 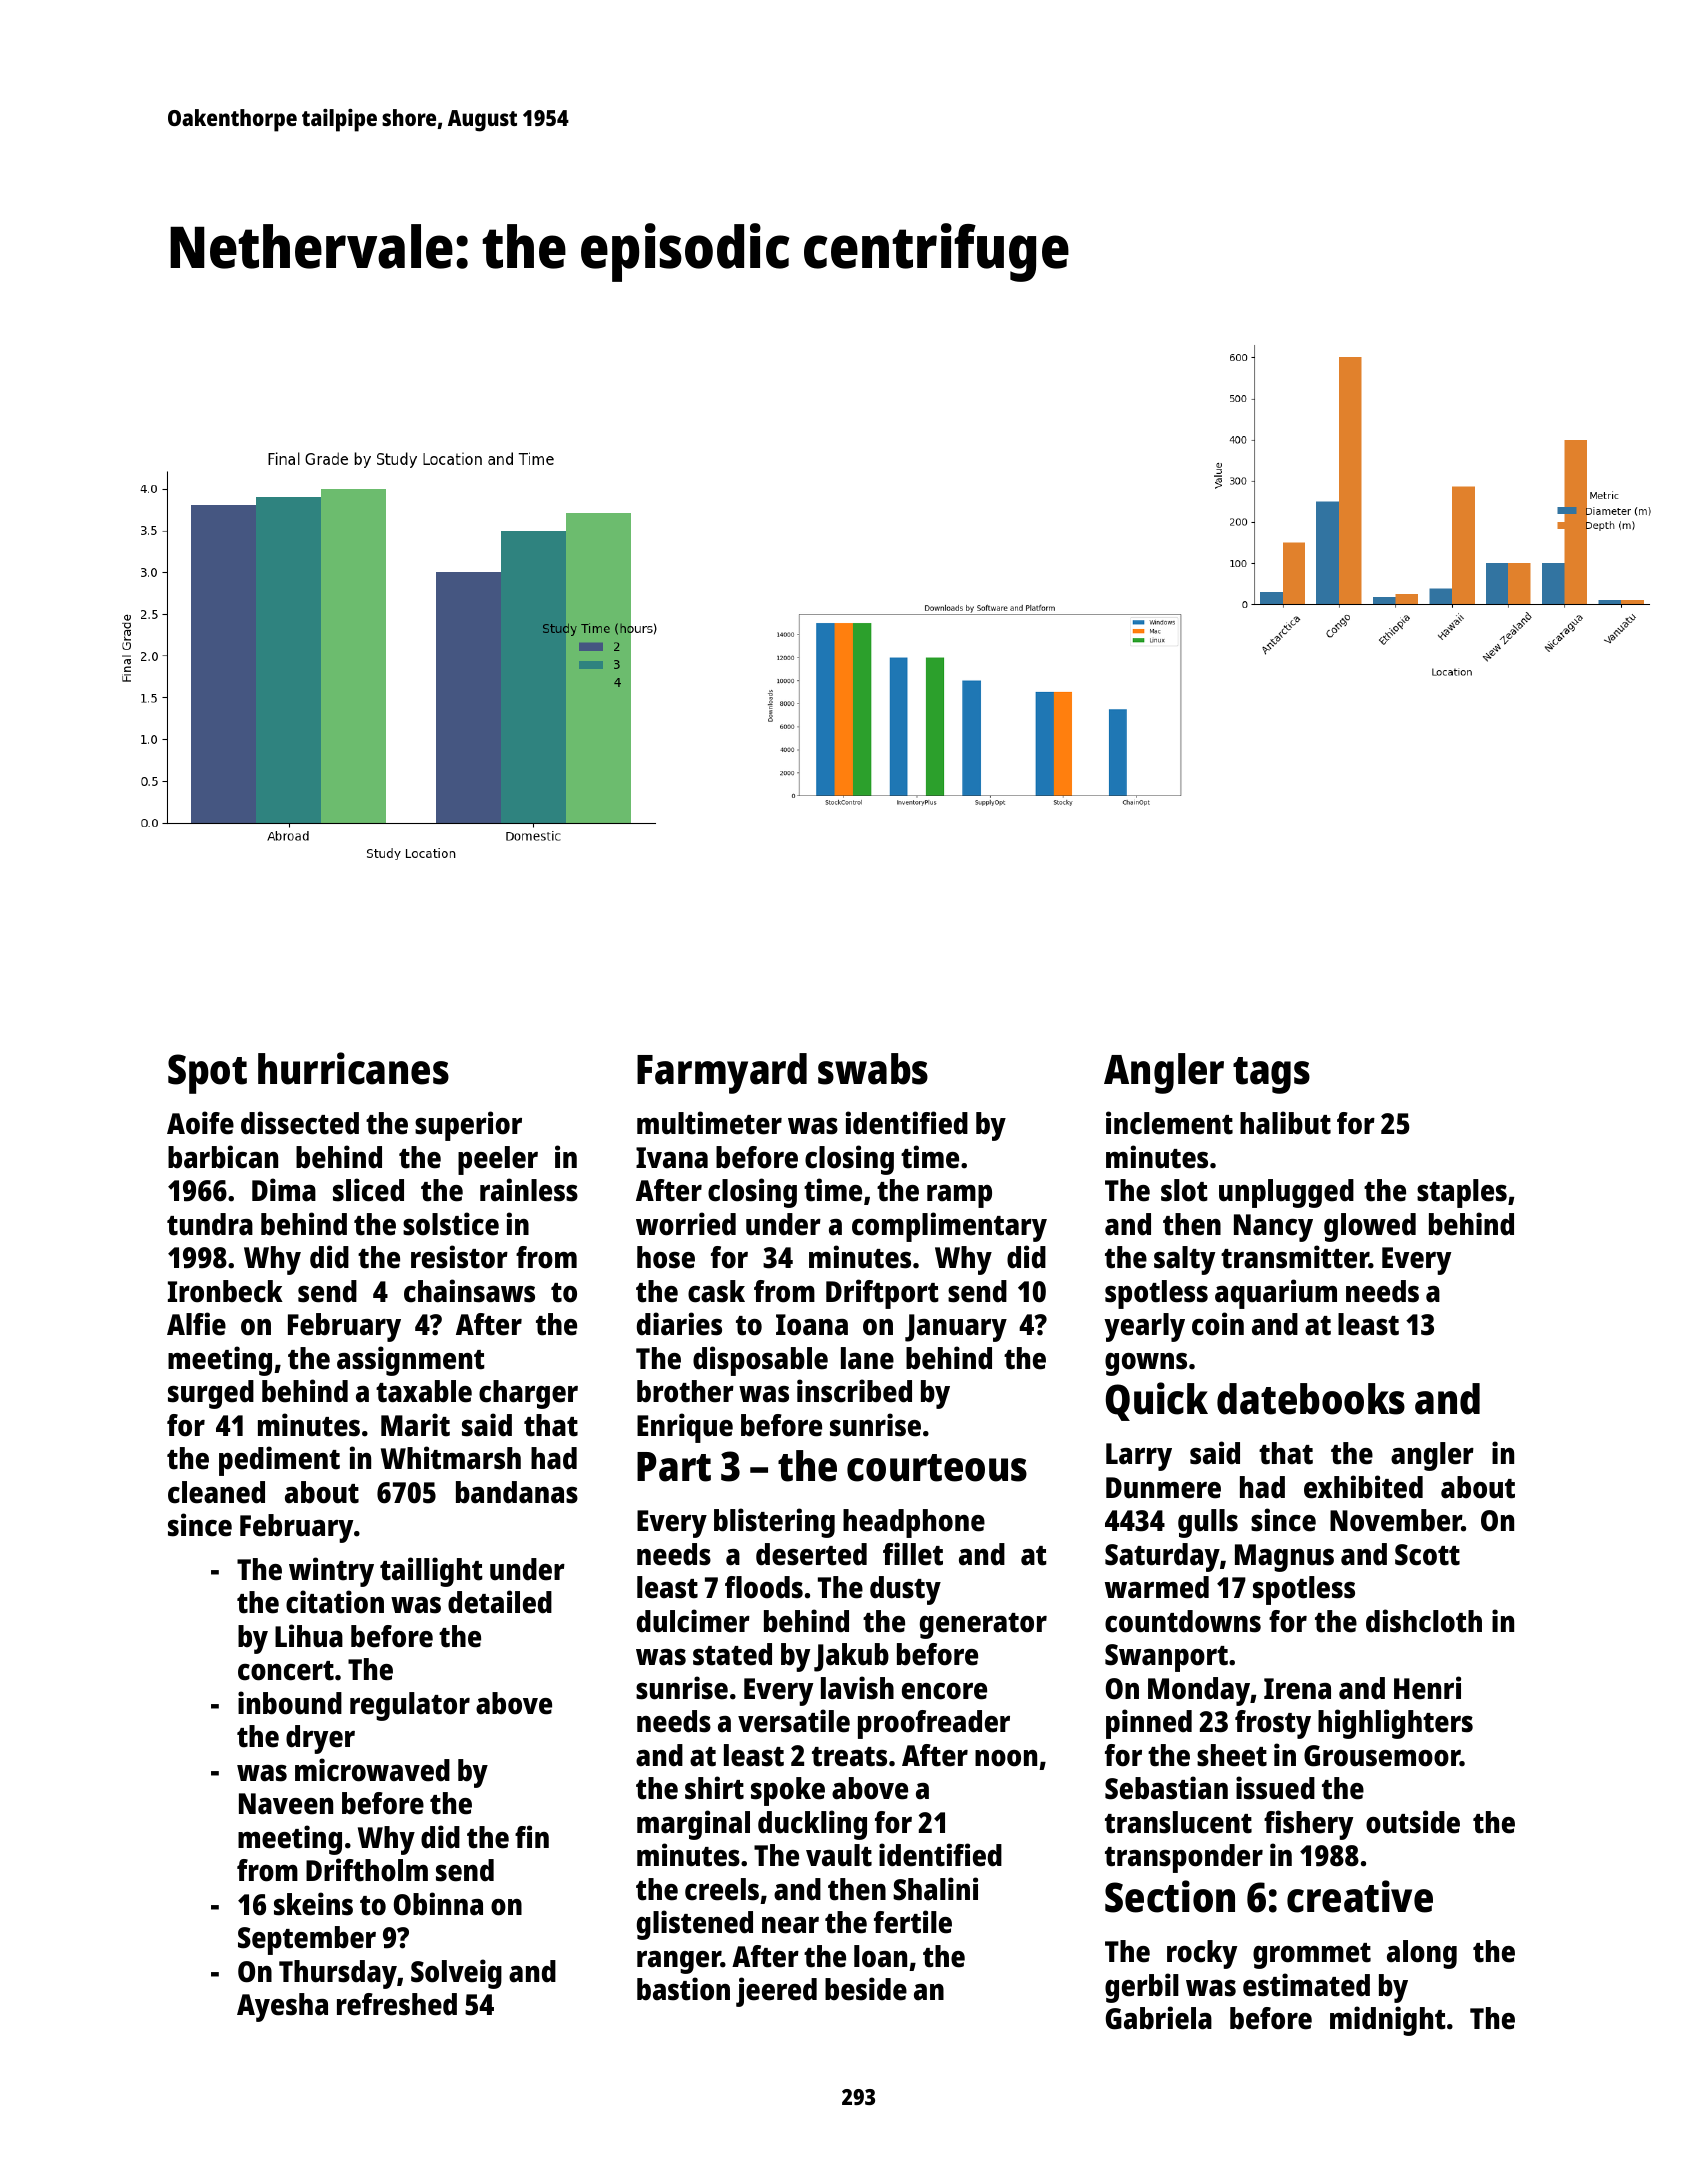 I want to click on inclement, so click(x=1169, y=1123).
